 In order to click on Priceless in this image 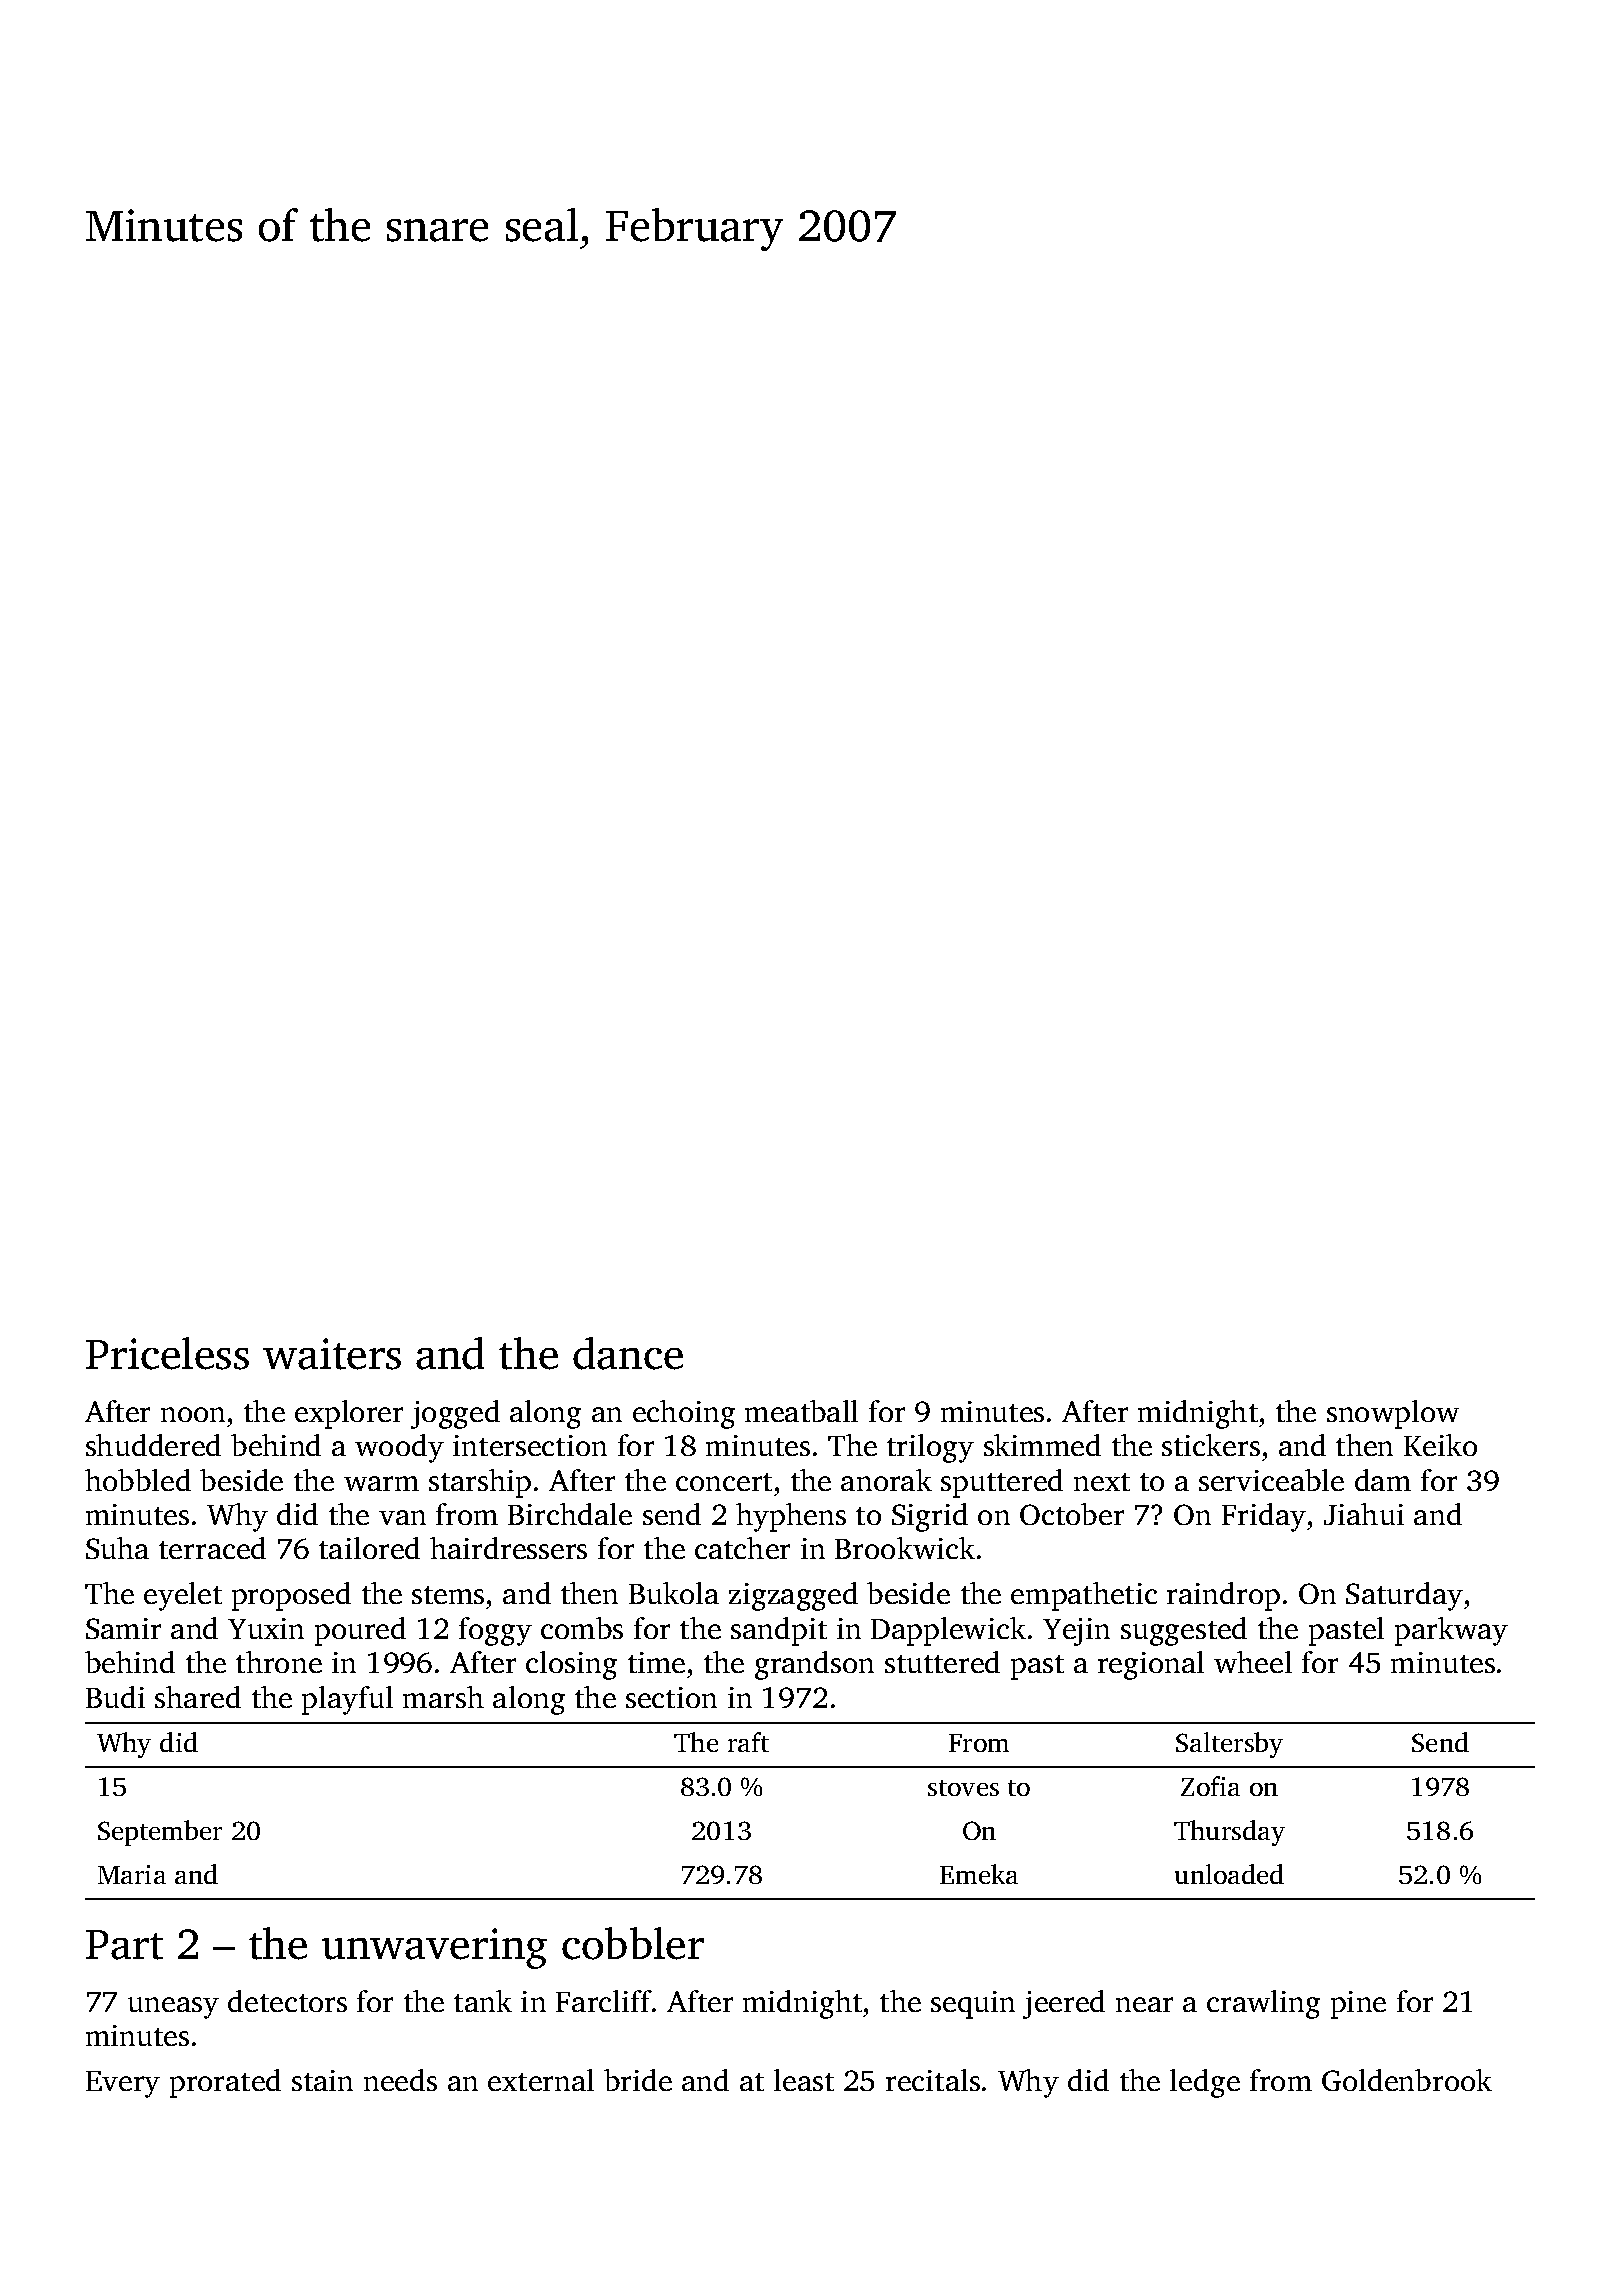, I will do `click(167, 1353)`.
